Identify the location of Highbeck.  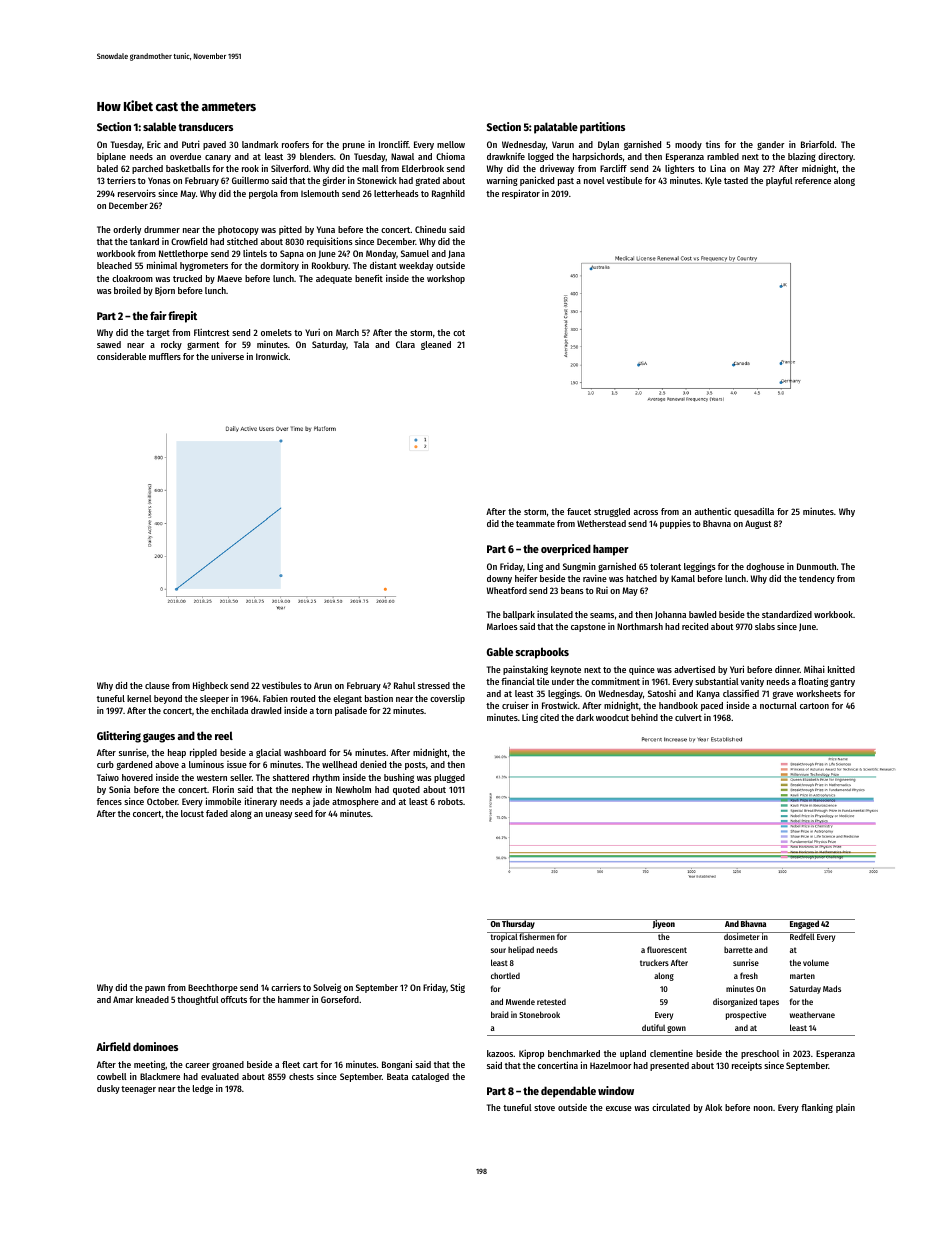
(210, 686).
